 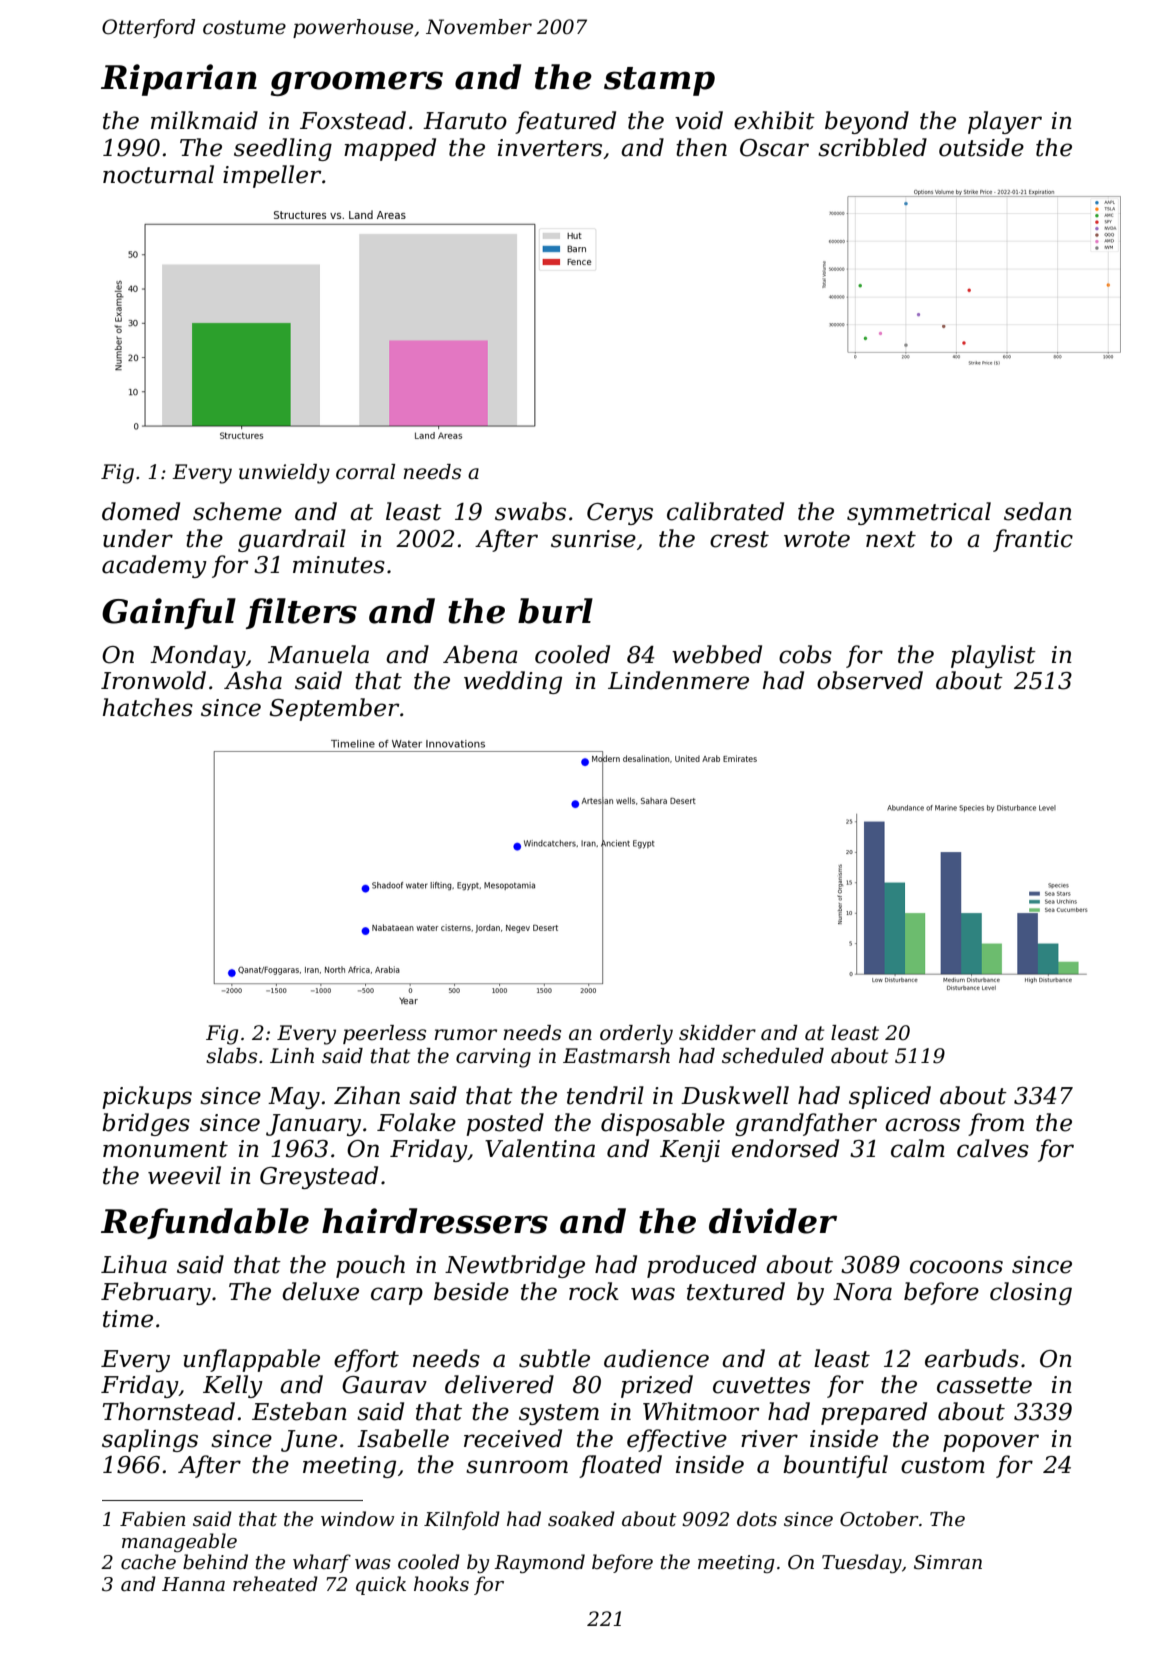 I want to click on peerless, so click(x=384, y=1034).
